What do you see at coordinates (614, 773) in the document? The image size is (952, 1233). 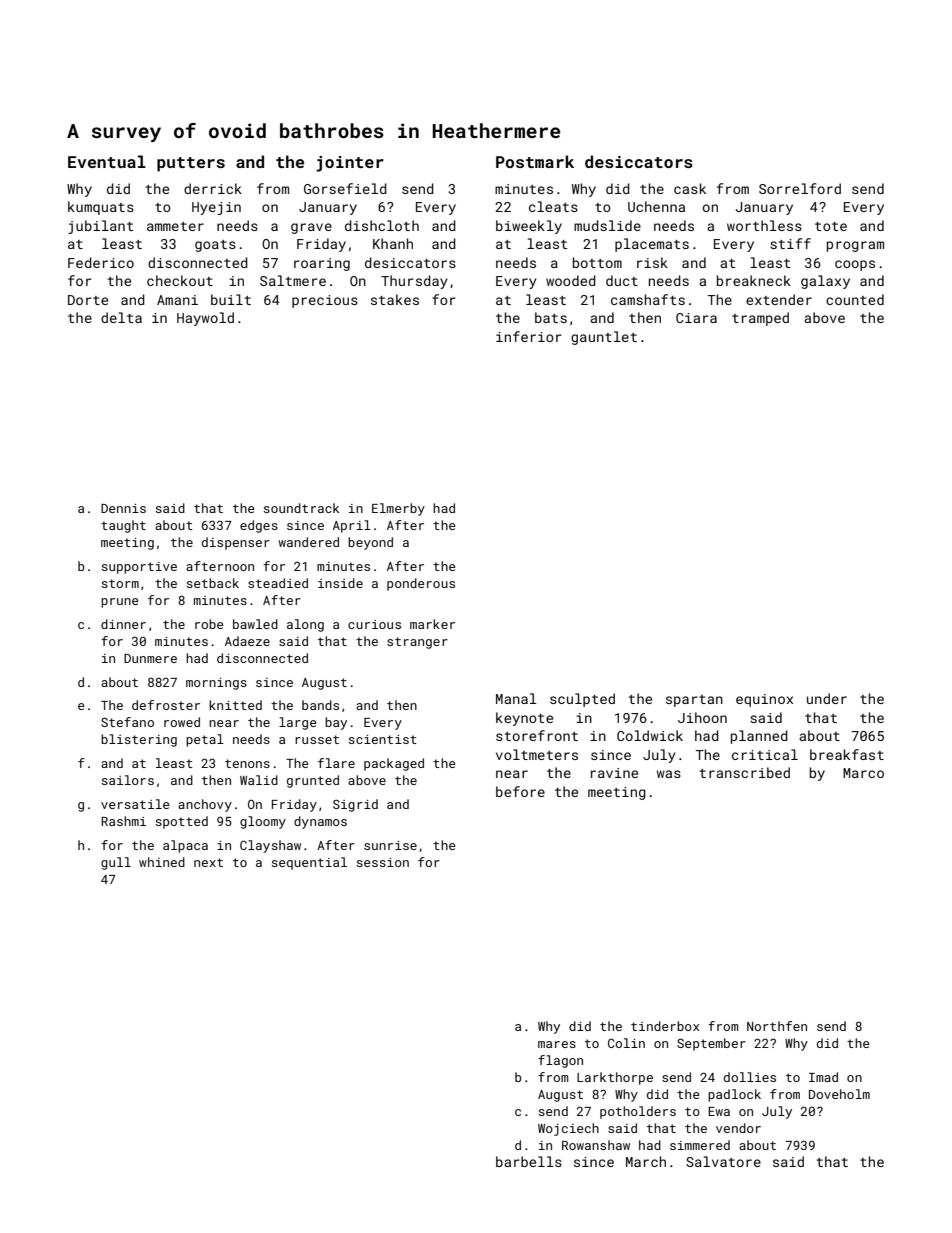 I see `ravine` at bounding box center [614, 773].
